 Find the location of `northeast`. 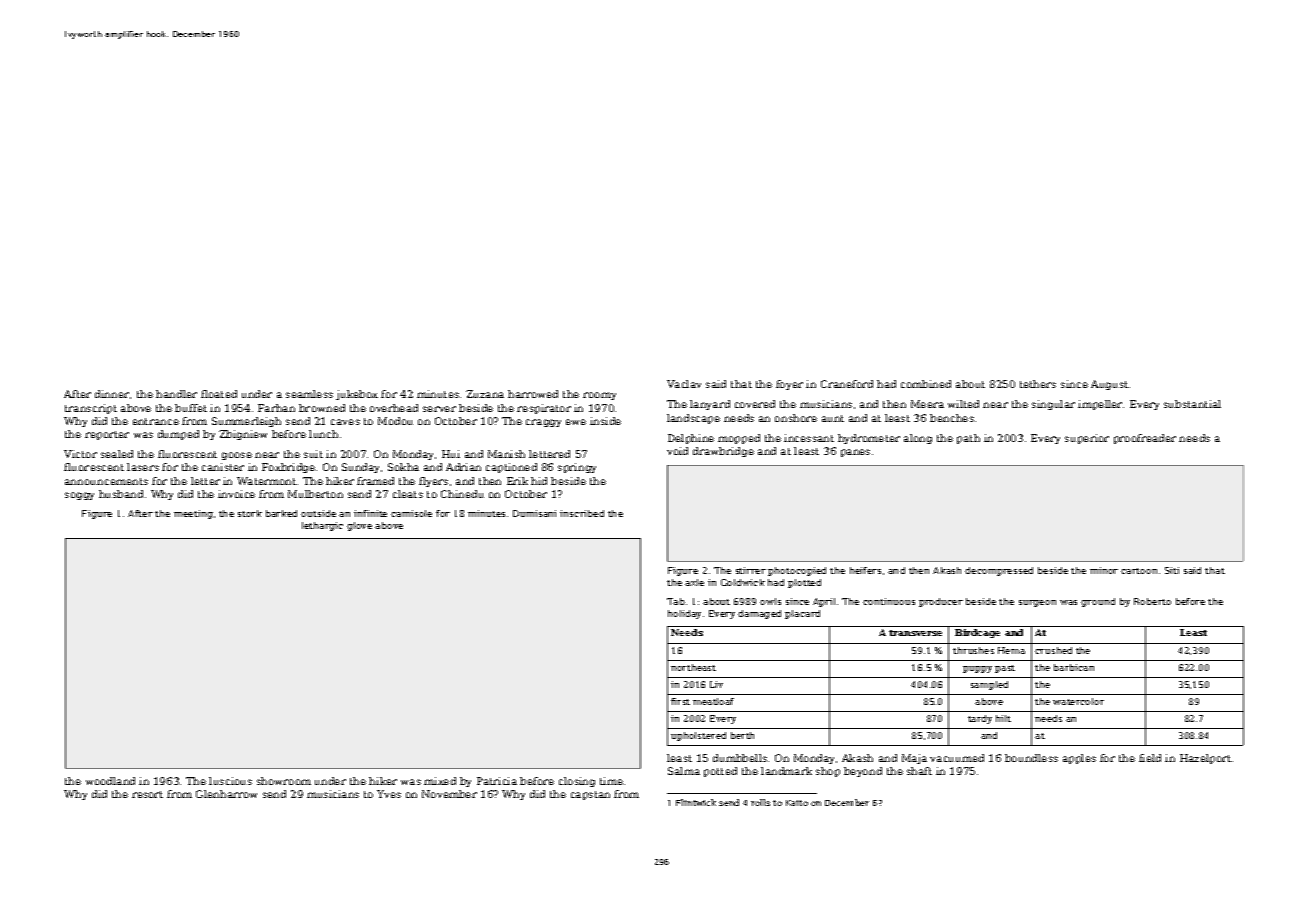

northeast is located at coordinates (693, 667).
